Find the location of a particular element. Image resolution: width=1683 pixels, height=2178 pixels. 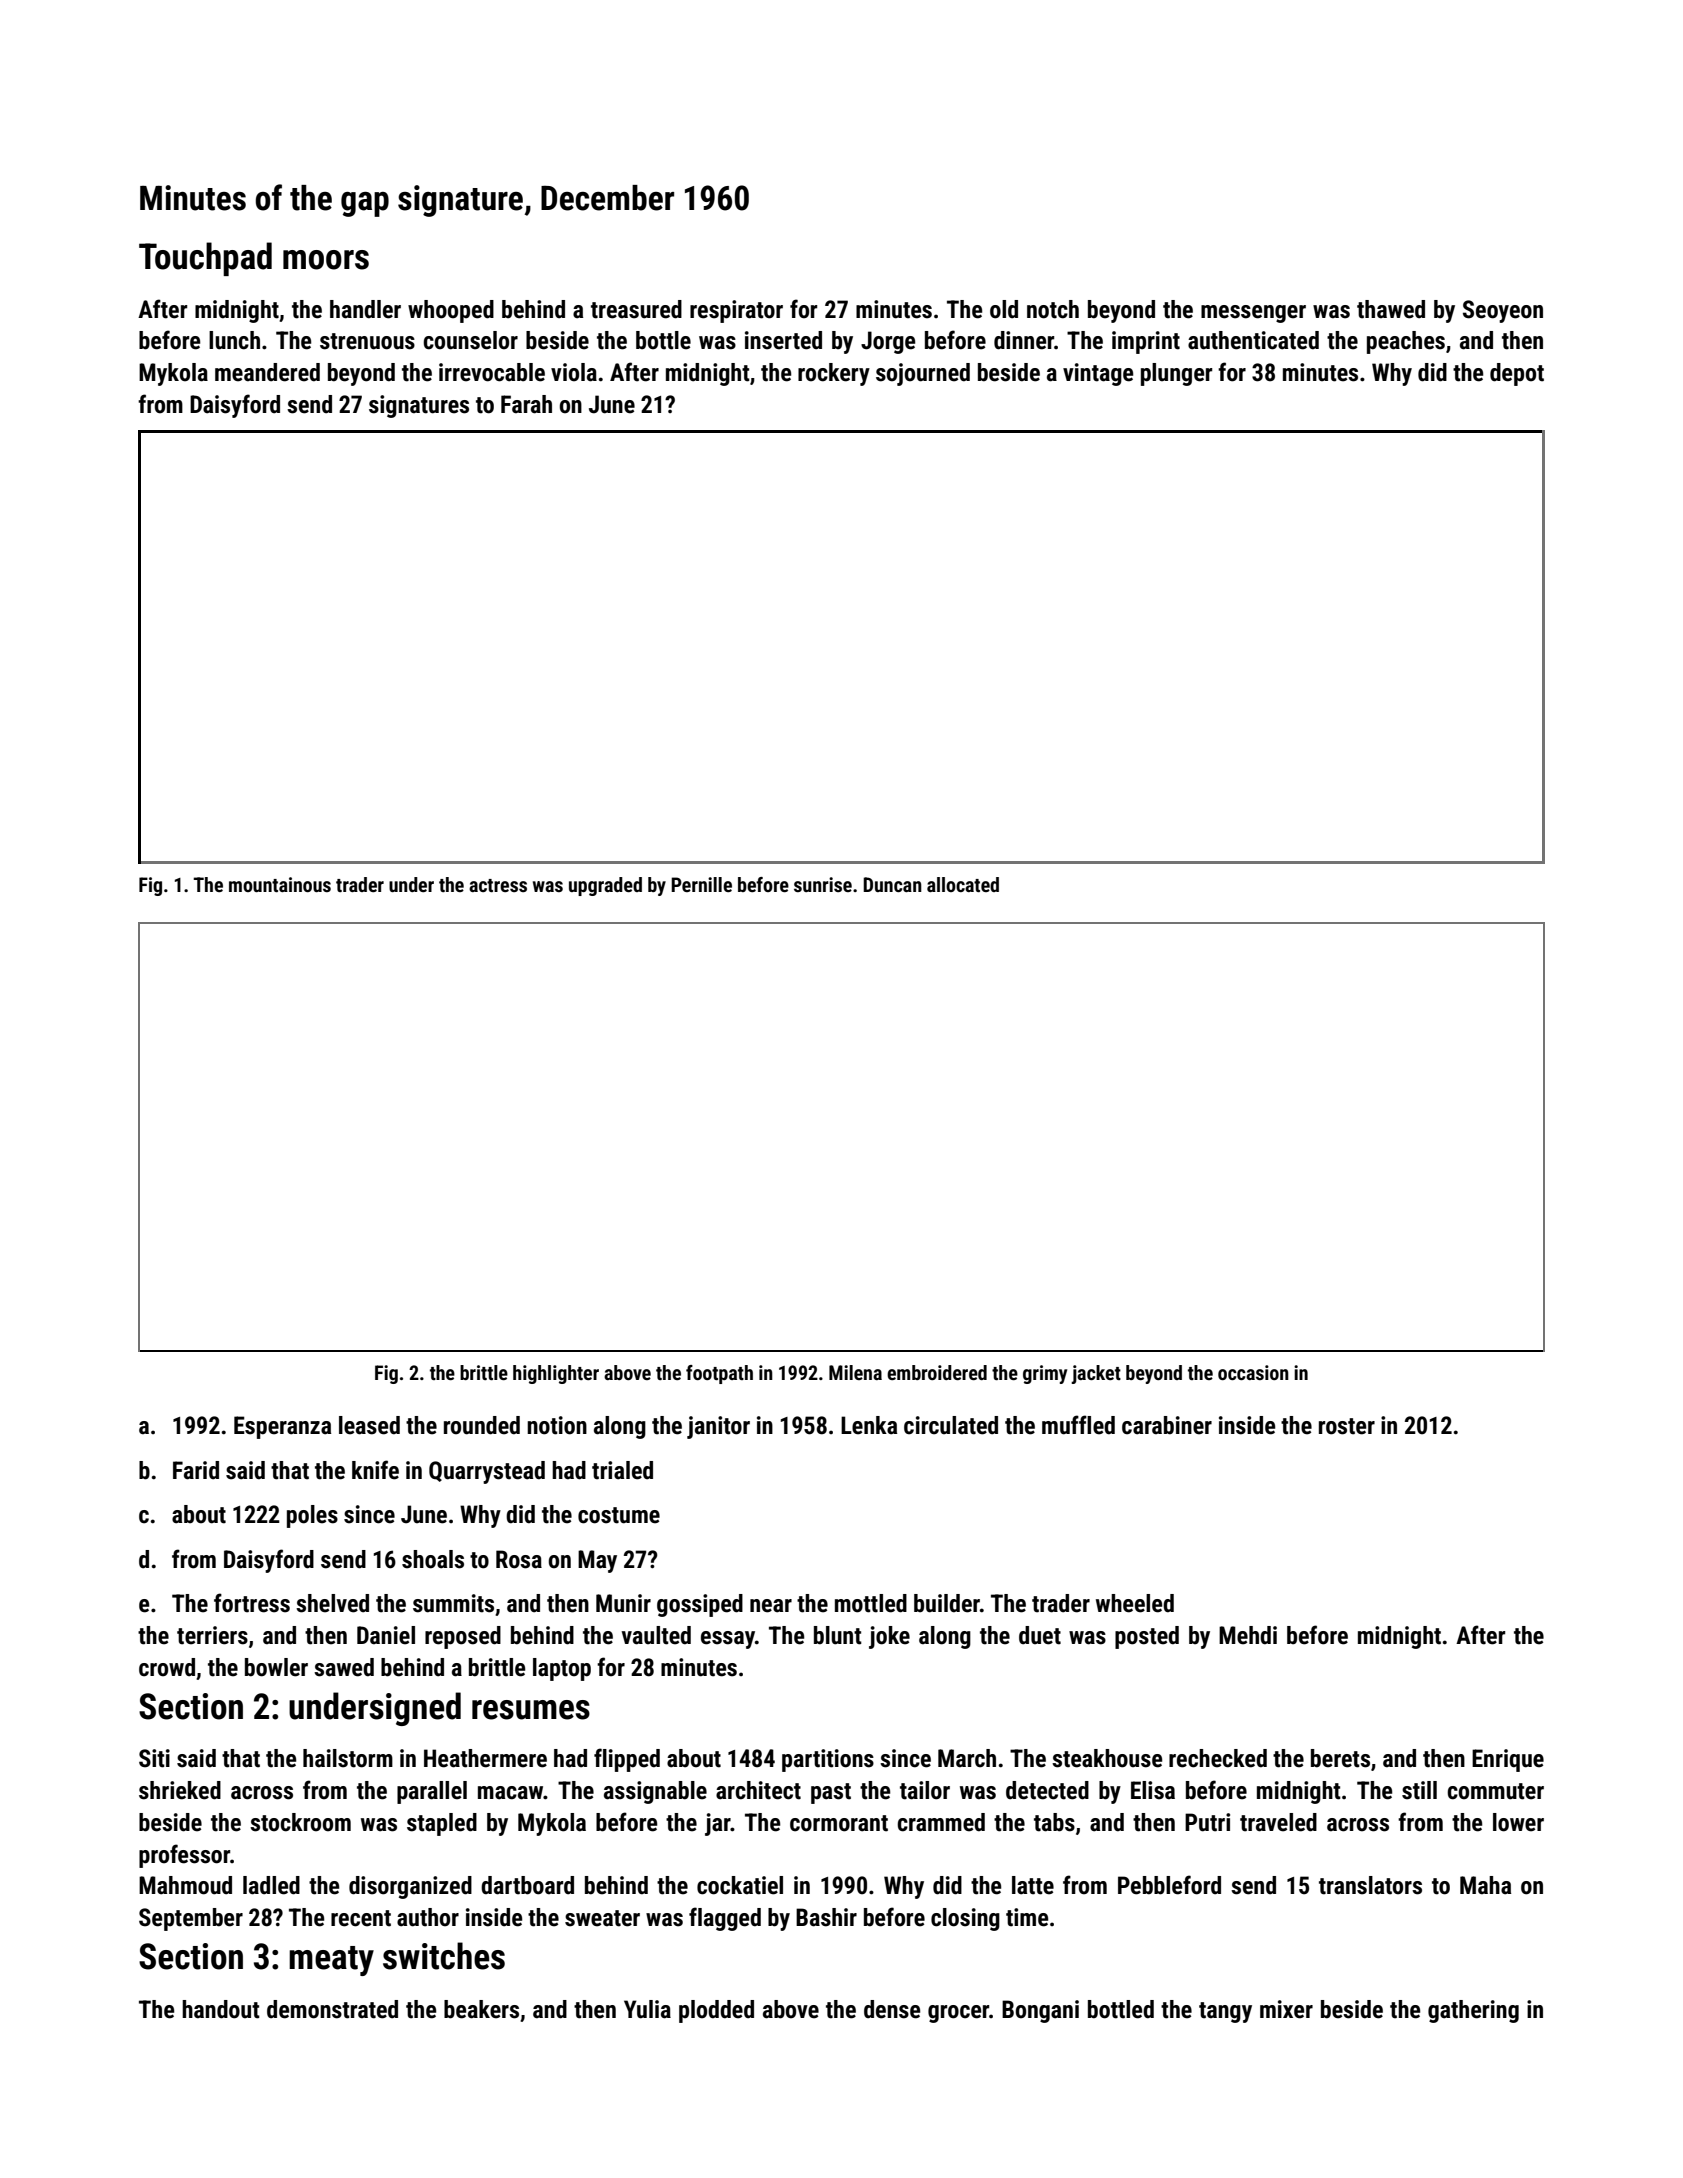

meandered is located at coordinates (267, 372).
